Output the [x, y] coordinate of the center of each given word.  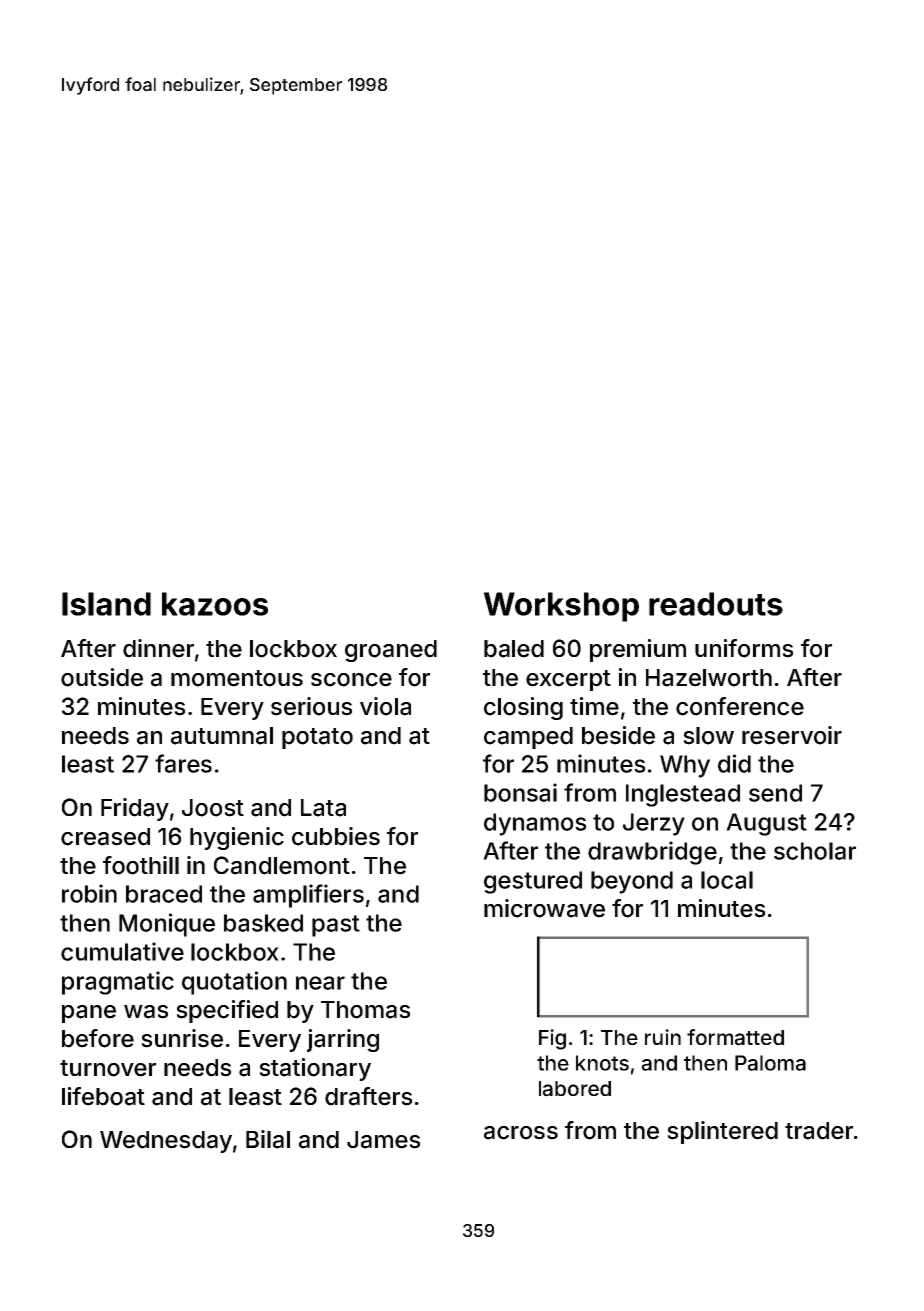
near [320, 983]
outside [102, 677]
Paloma [770, 1063]
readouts [716, 604]
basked [263, 923]
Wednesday [166, 1142]
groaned [391, 651]
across [521, 1133]
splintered [722, 1132]
